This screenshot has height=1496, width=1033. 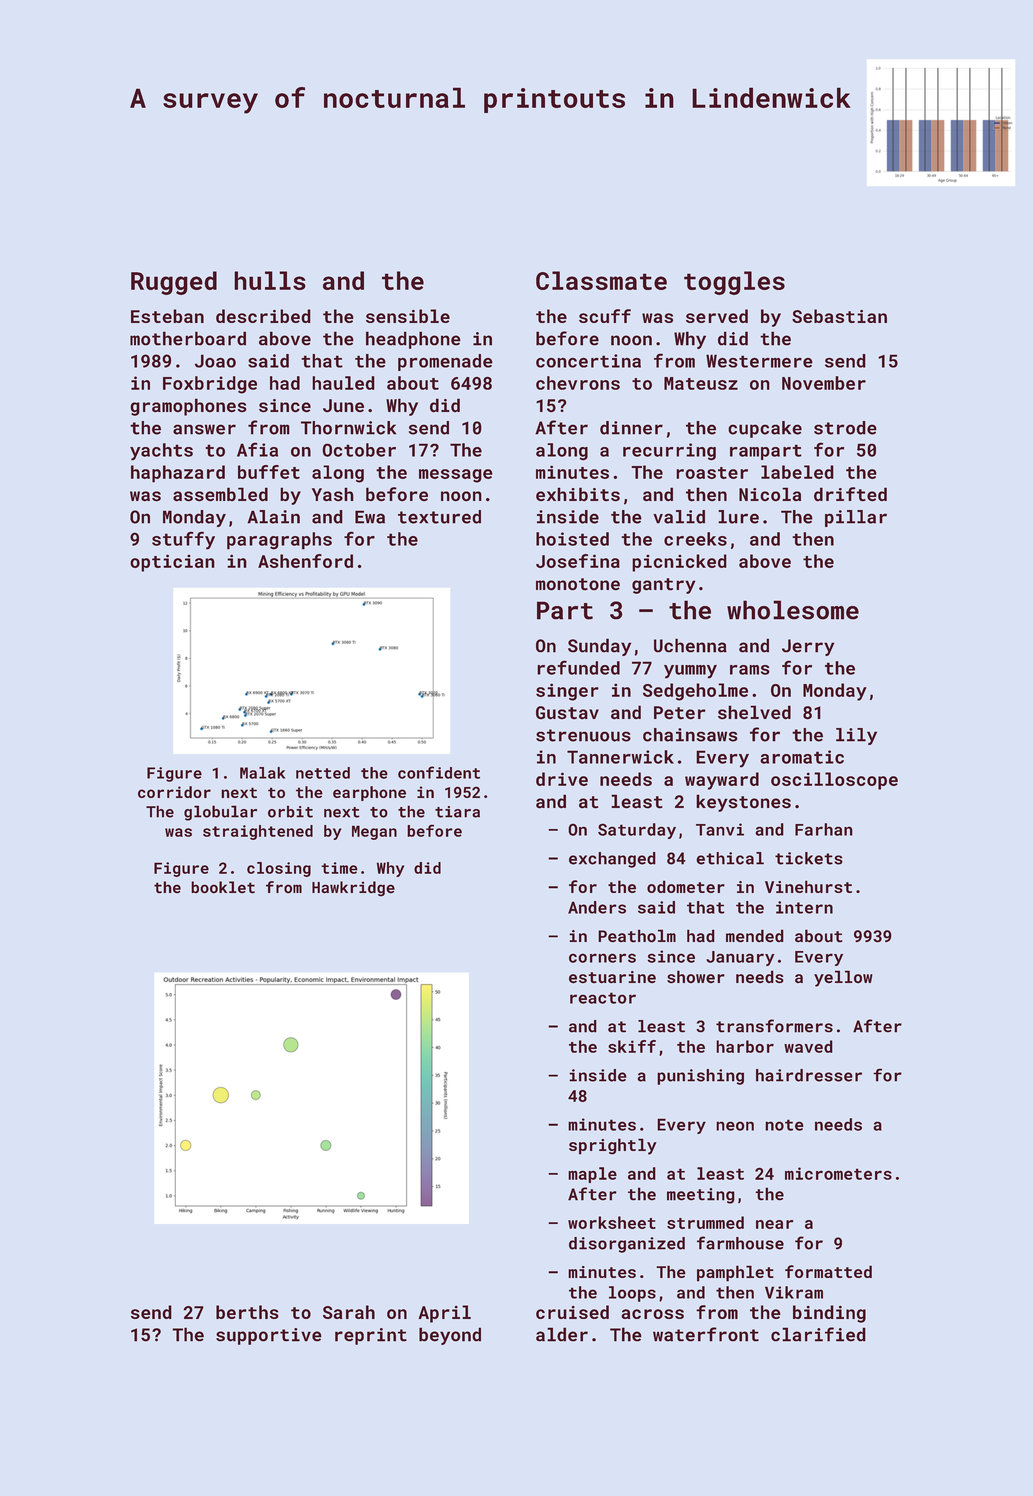 I want to click on supportive, so click(x=269, y=1336).
